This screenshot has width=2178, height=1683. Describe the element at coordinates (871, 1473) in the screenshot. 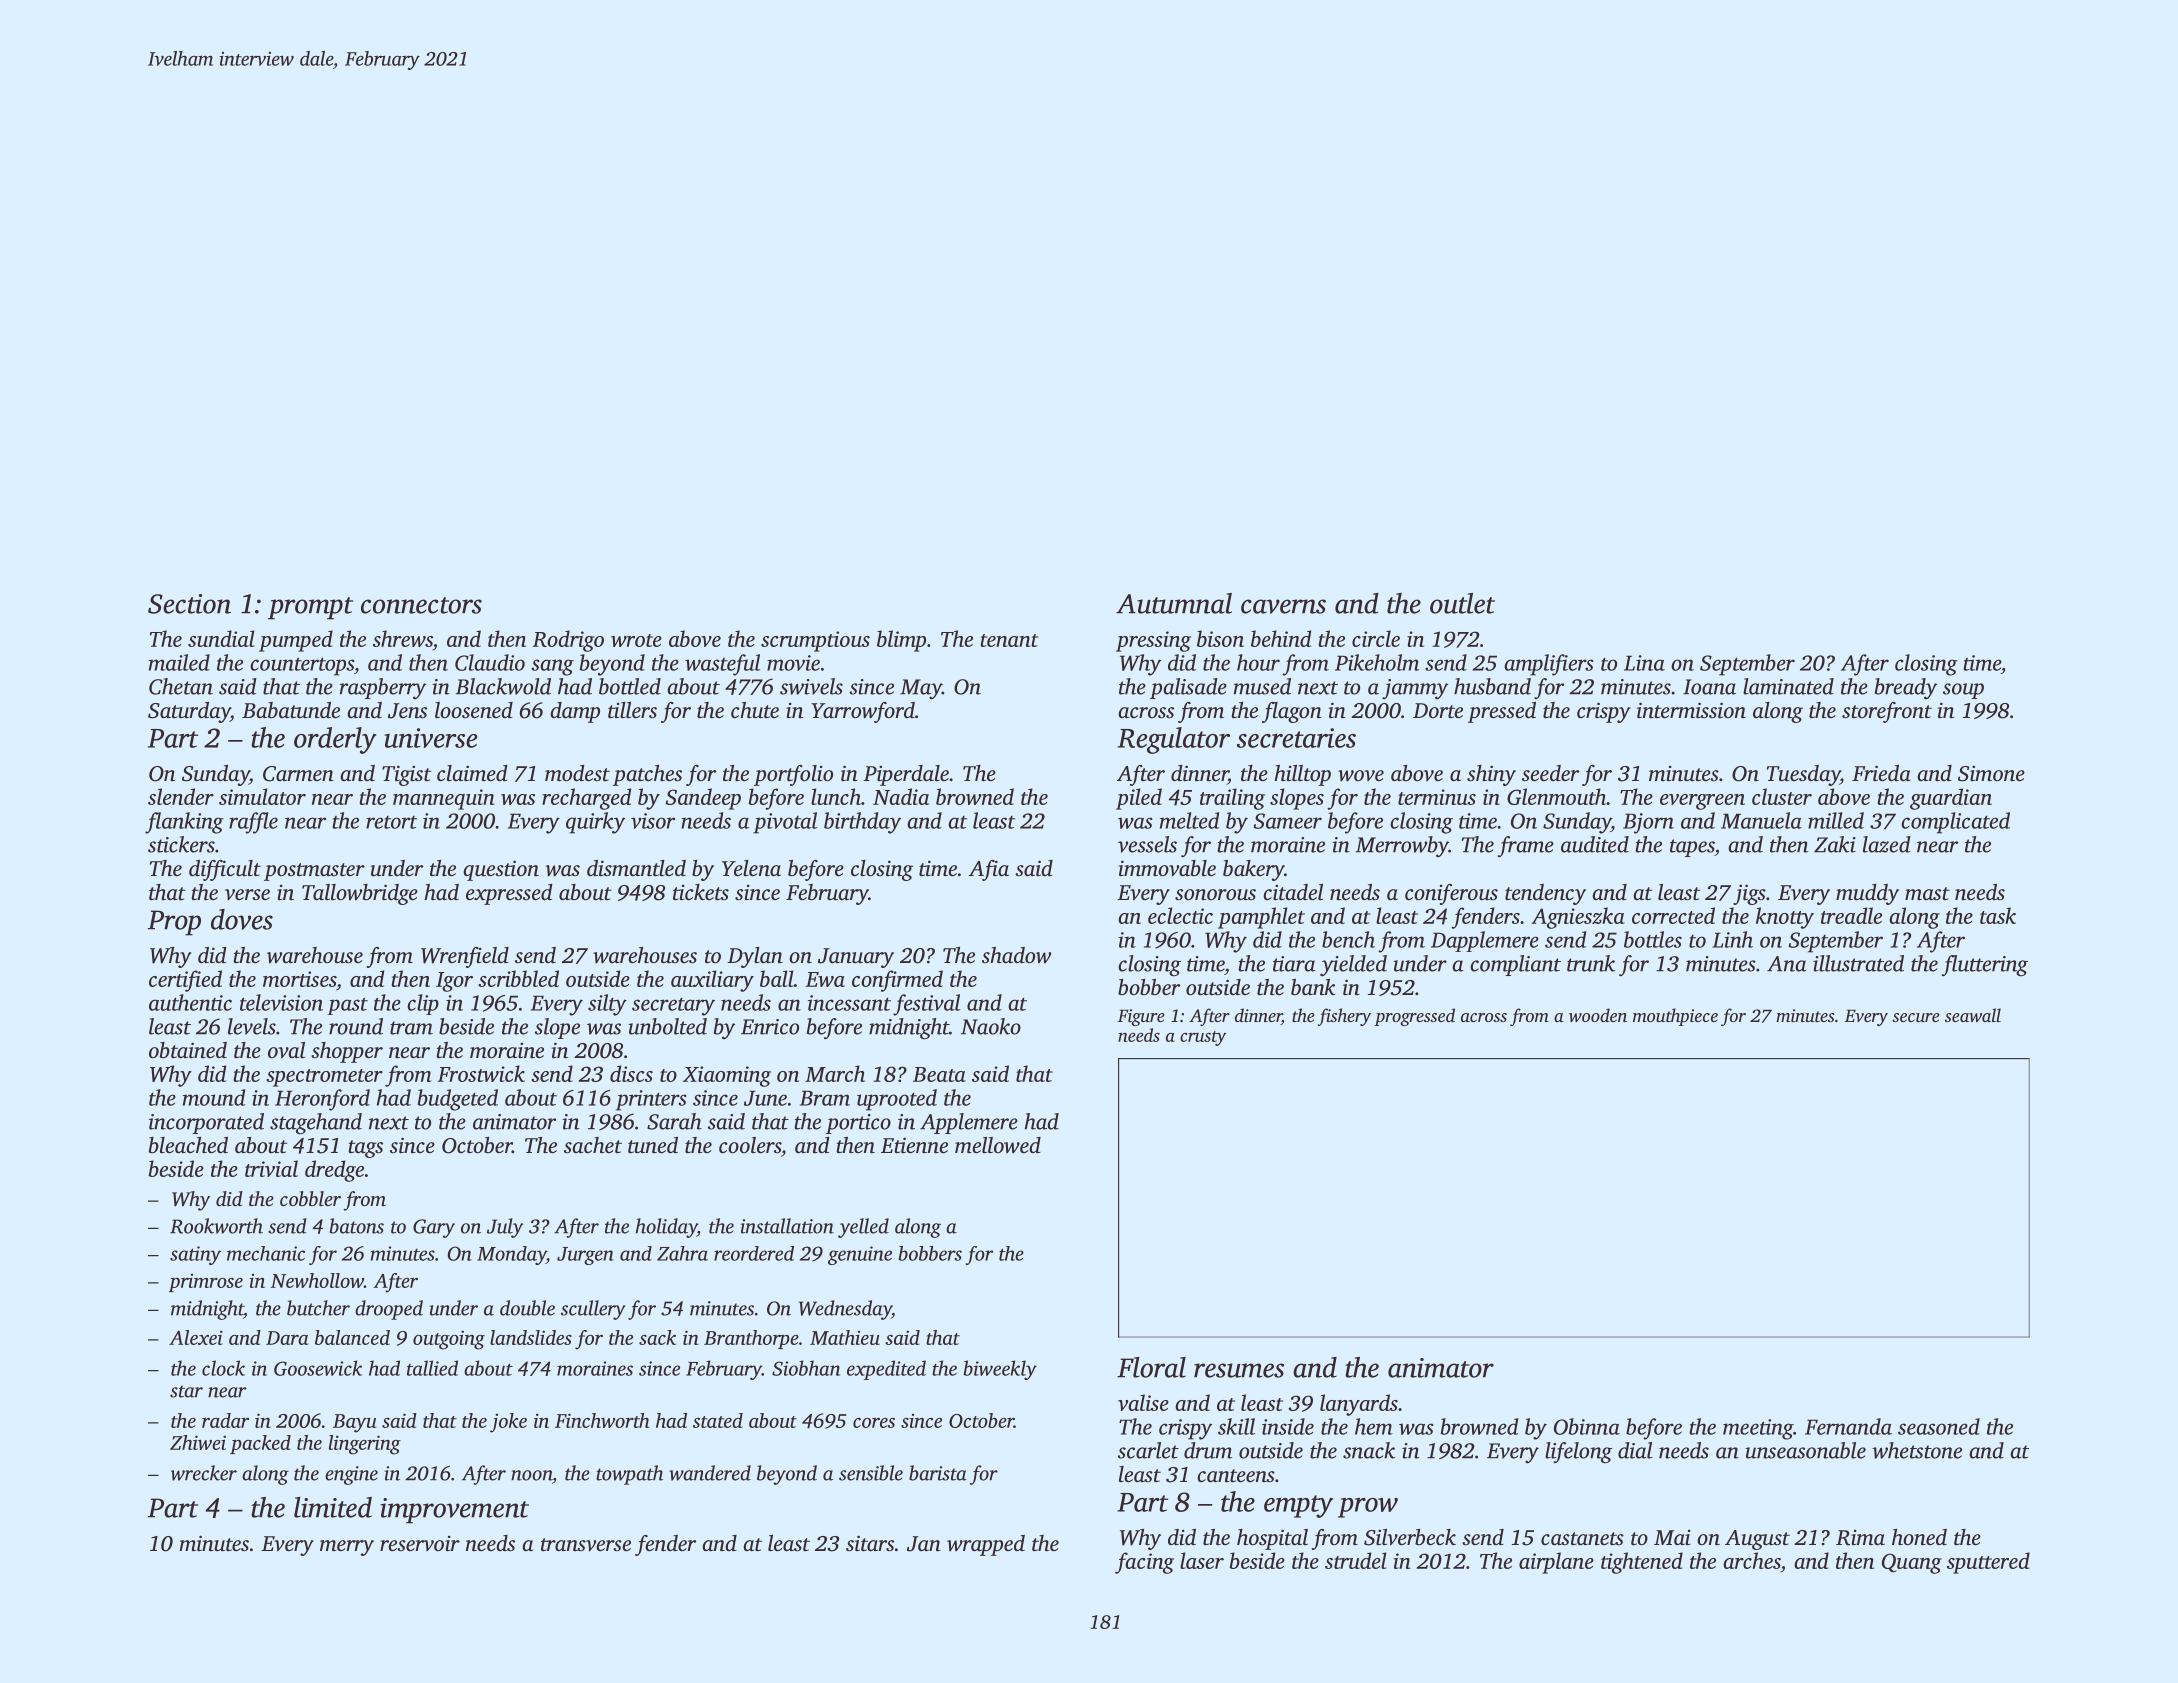

I see `sensible` at that location.
